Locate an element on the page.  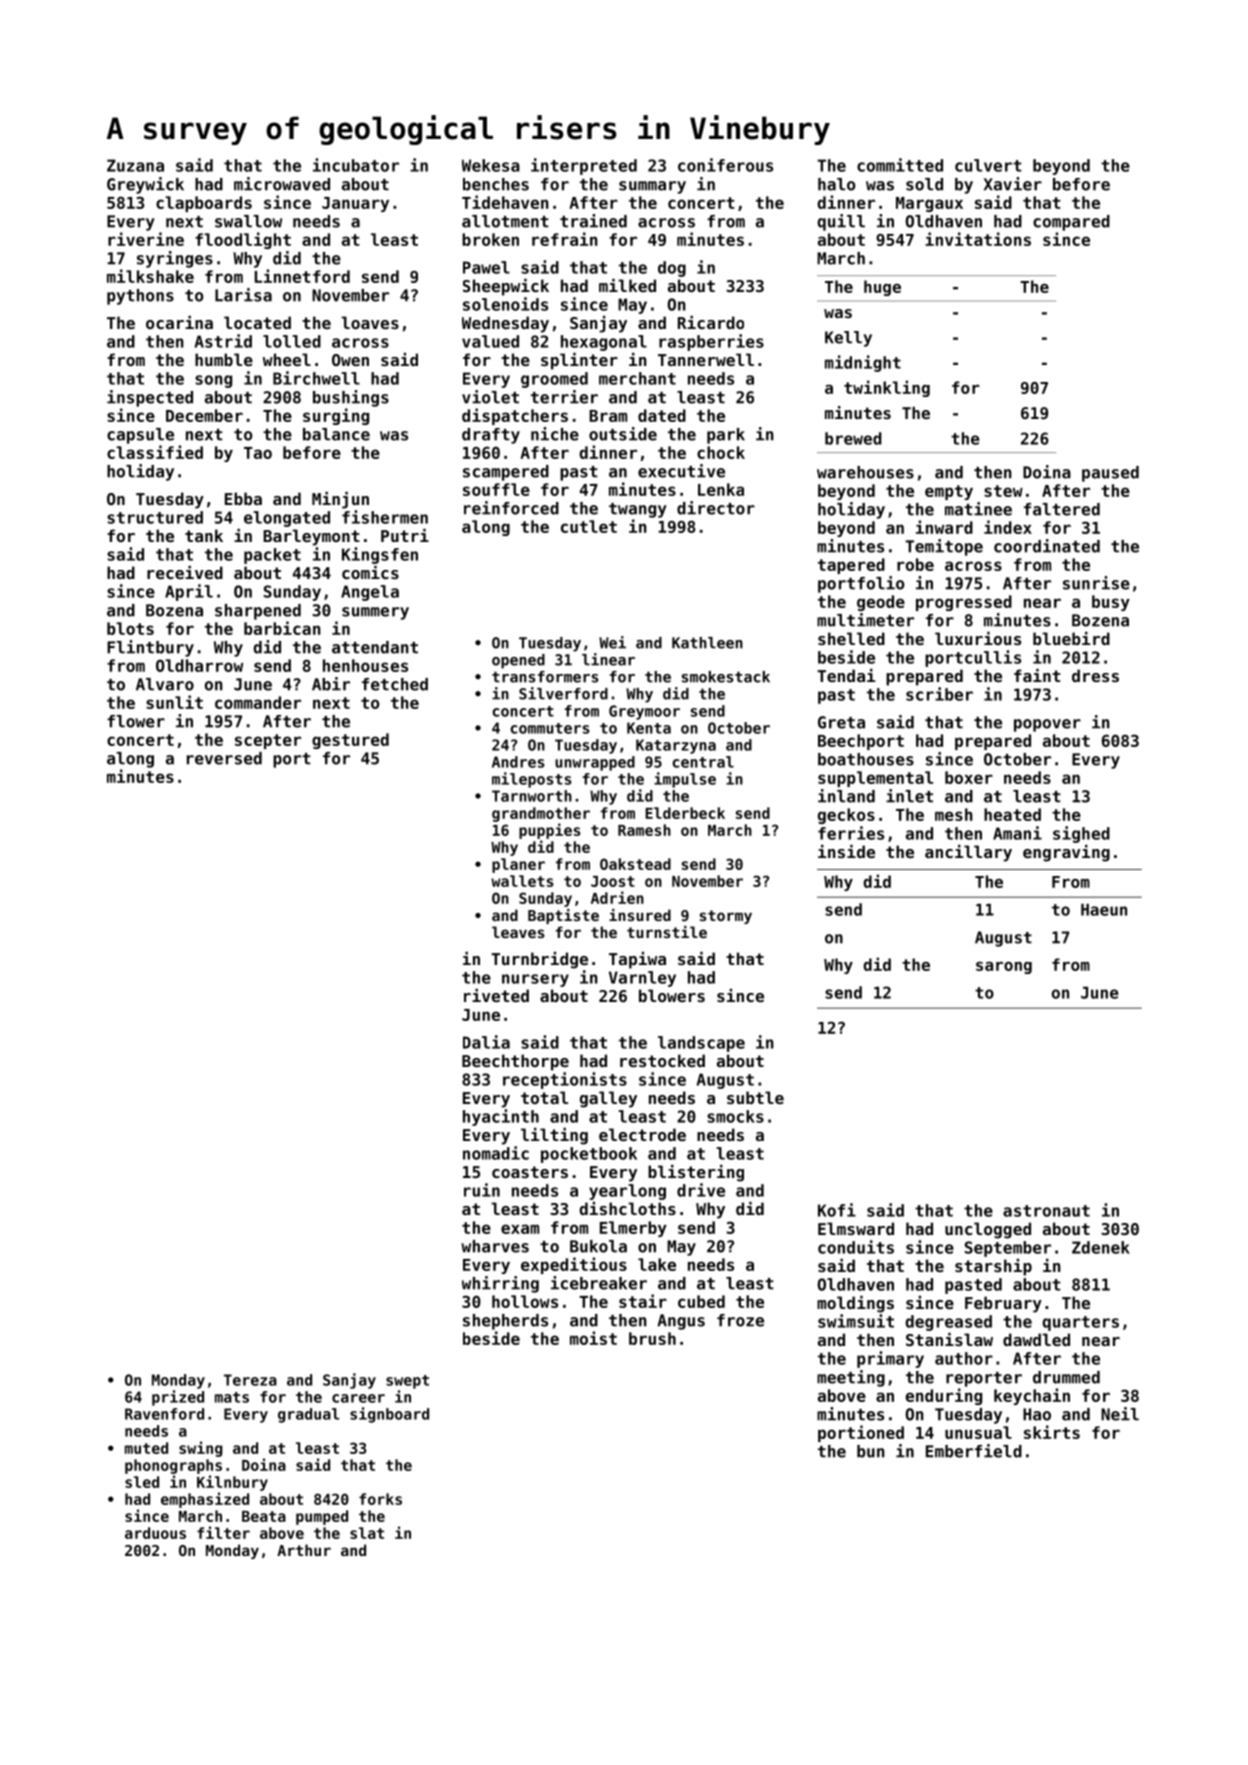
incubator is located at coordinates (356, 165).
